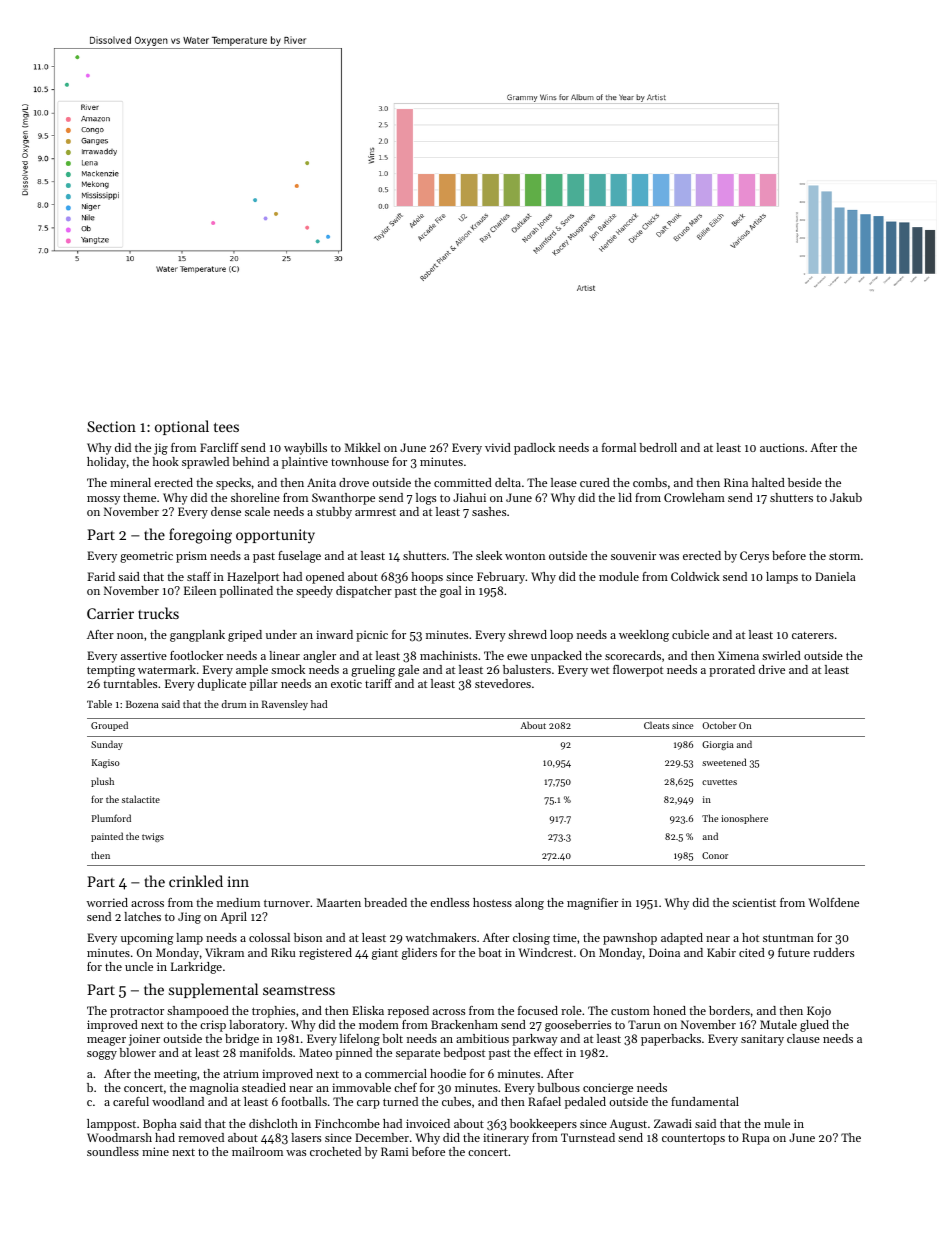  What do you see at coordinates (226, 427) in the screenshot?
I see `tees` at bounding box center [226, 427].
